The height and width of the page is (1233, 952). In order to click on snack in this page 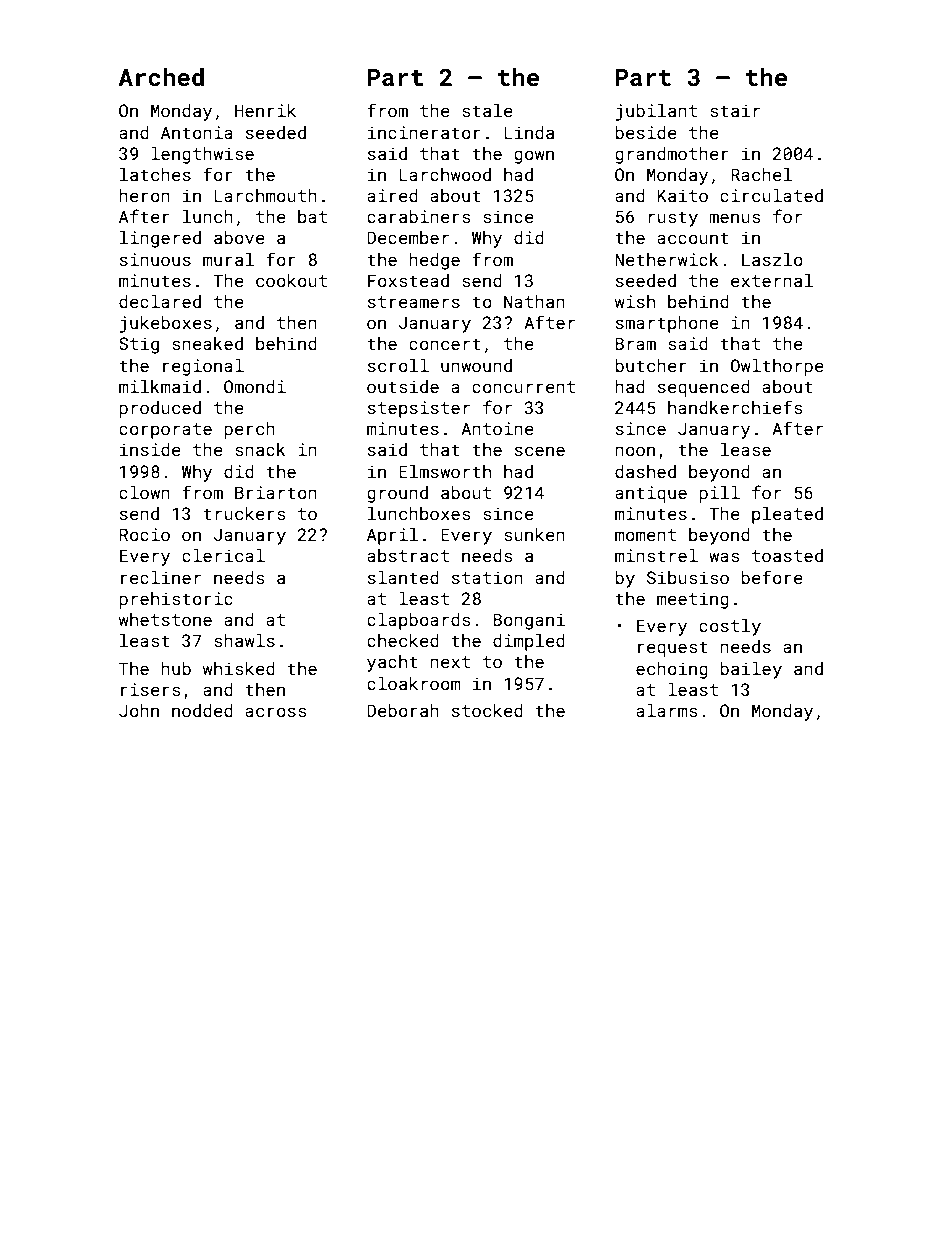, I will do `click(260, 449)`.
